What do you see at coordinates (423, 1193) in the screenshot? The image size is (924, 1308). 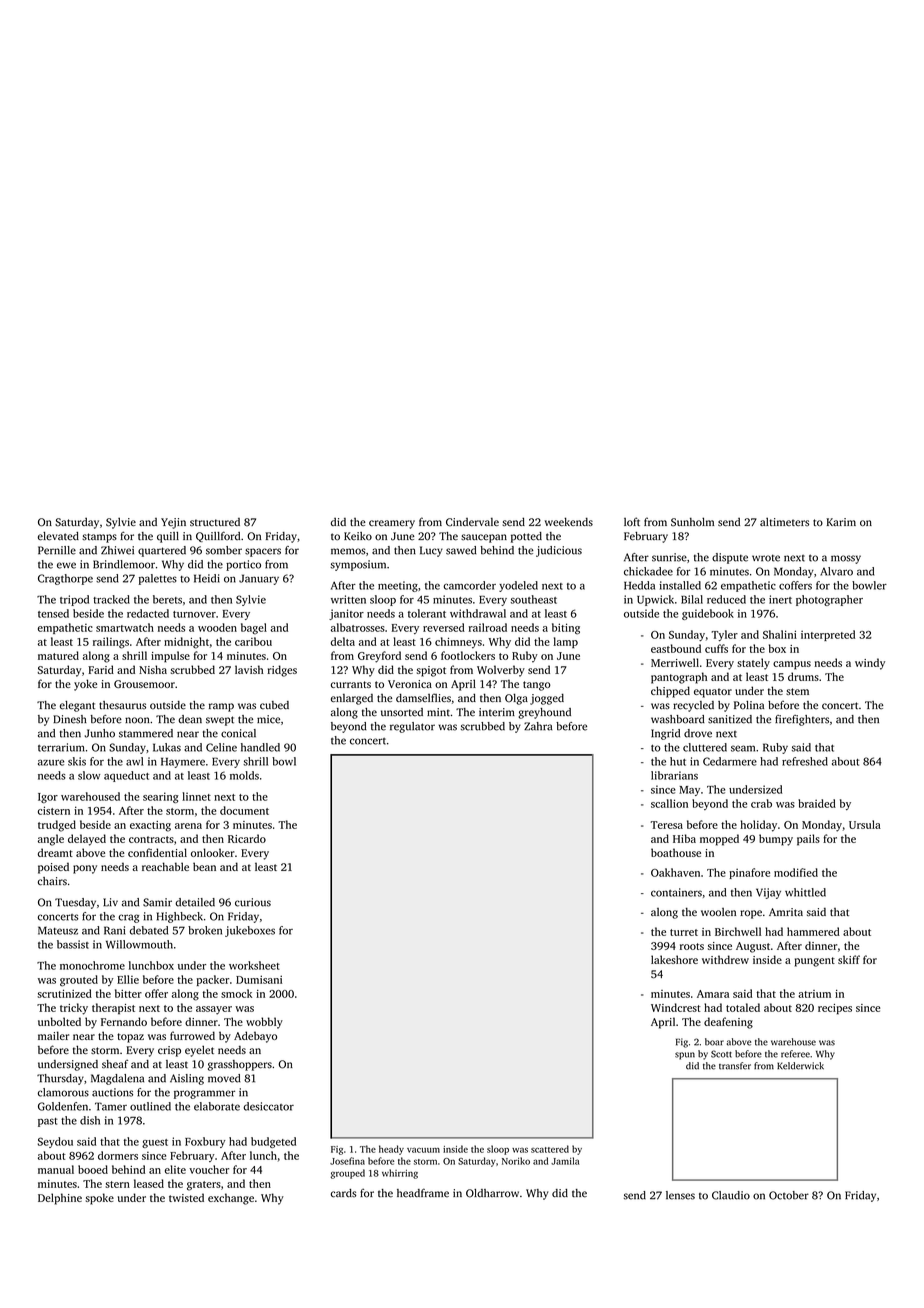 I see `headframe` at bounding box center [423, 1193].
